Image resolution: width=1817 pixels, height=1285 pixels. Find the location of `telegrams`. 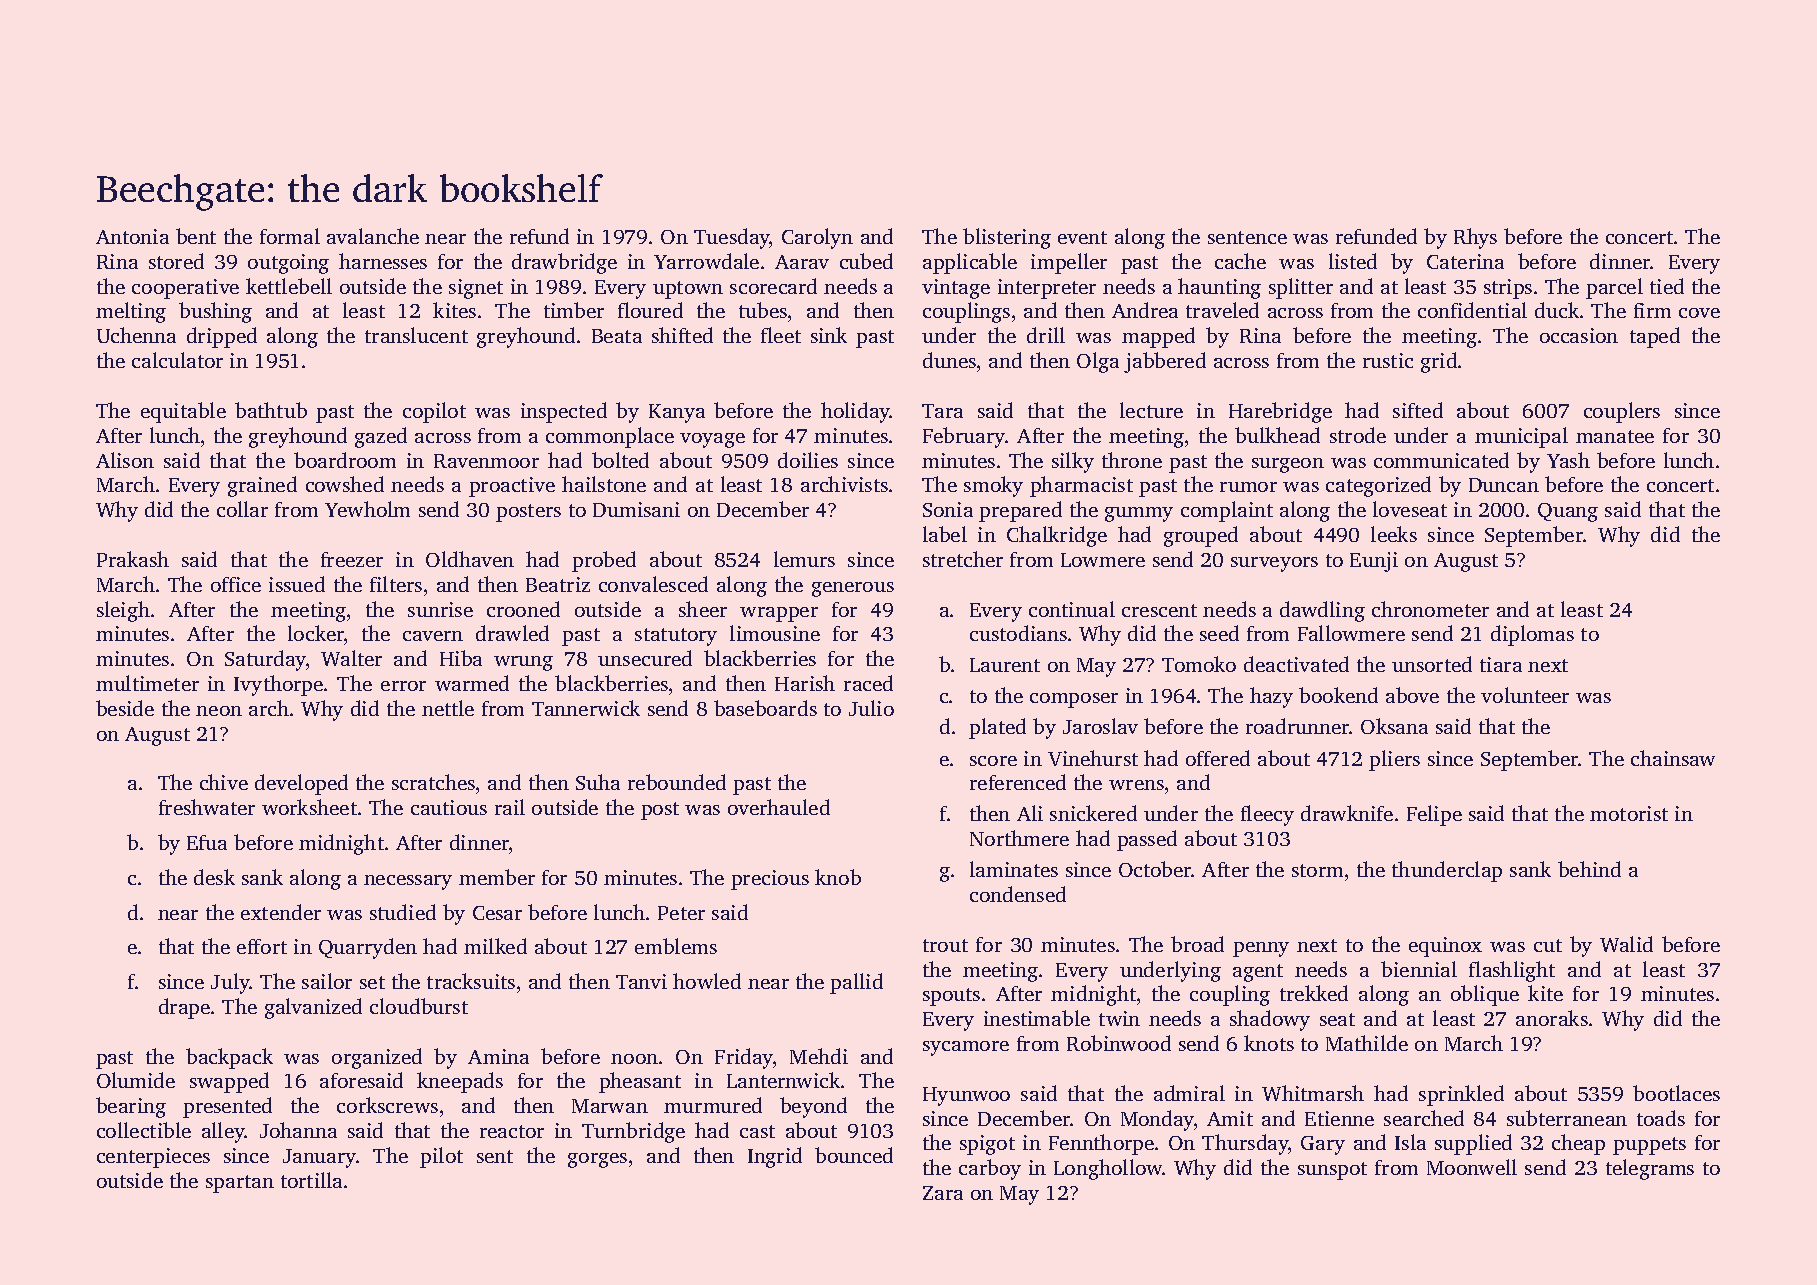

telegrams is located at coordinates (1650, 1169).
